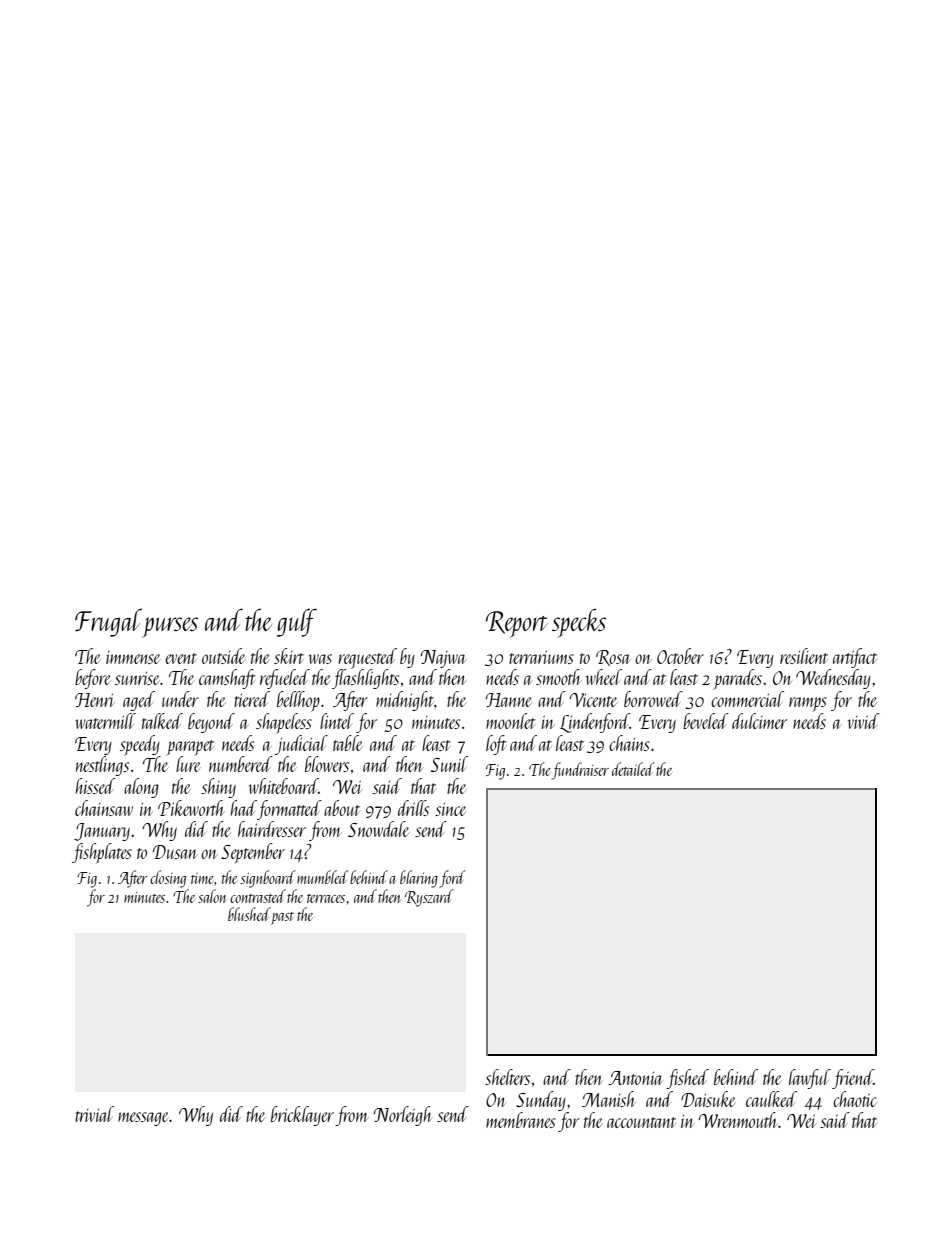 The height and width of the page is (1233, 952). Describe the element at coordinates (579, 623) in the page. I see `specks` at that location.
